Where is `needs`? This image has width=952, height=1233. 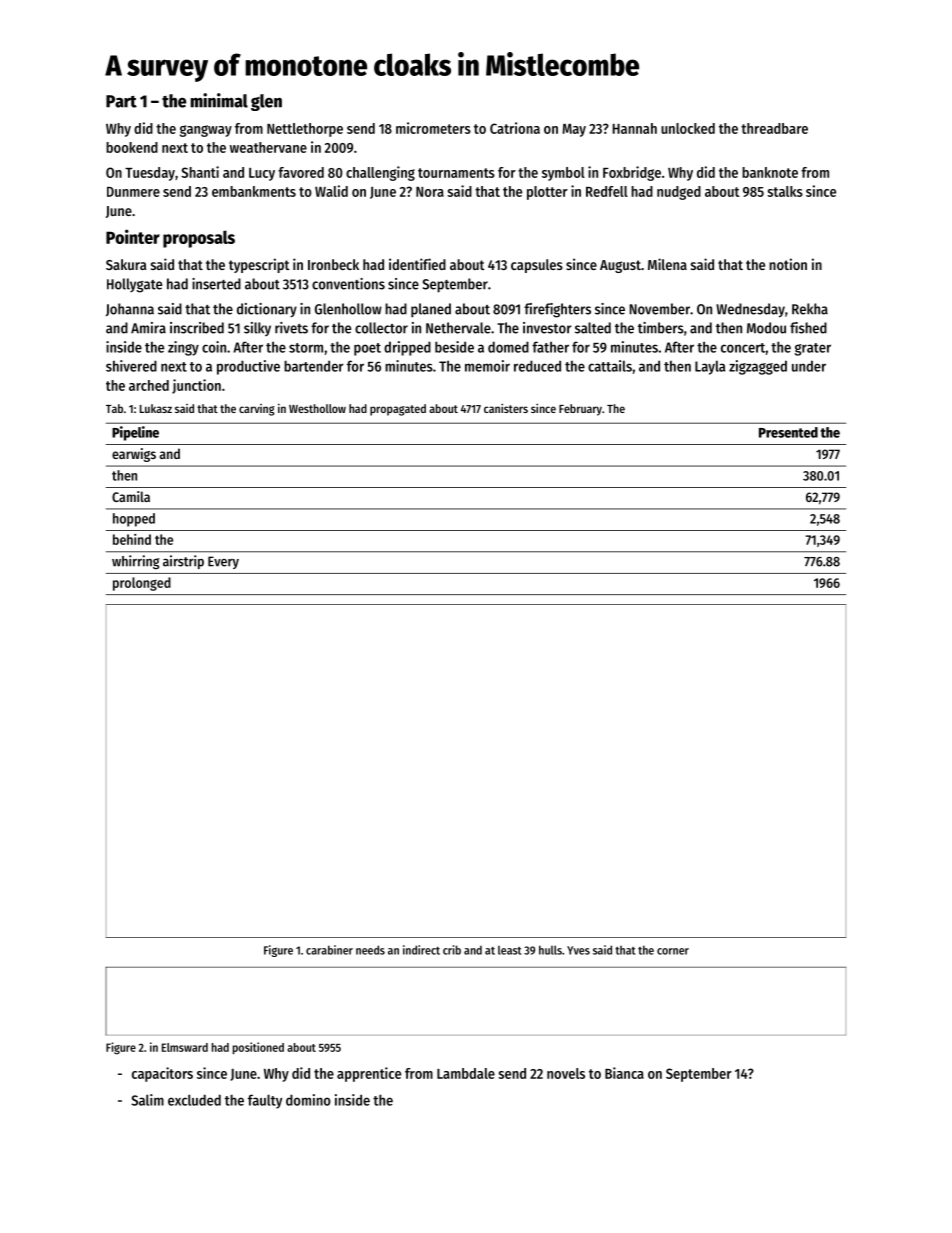
needs is located at coordinates (370, 950).
